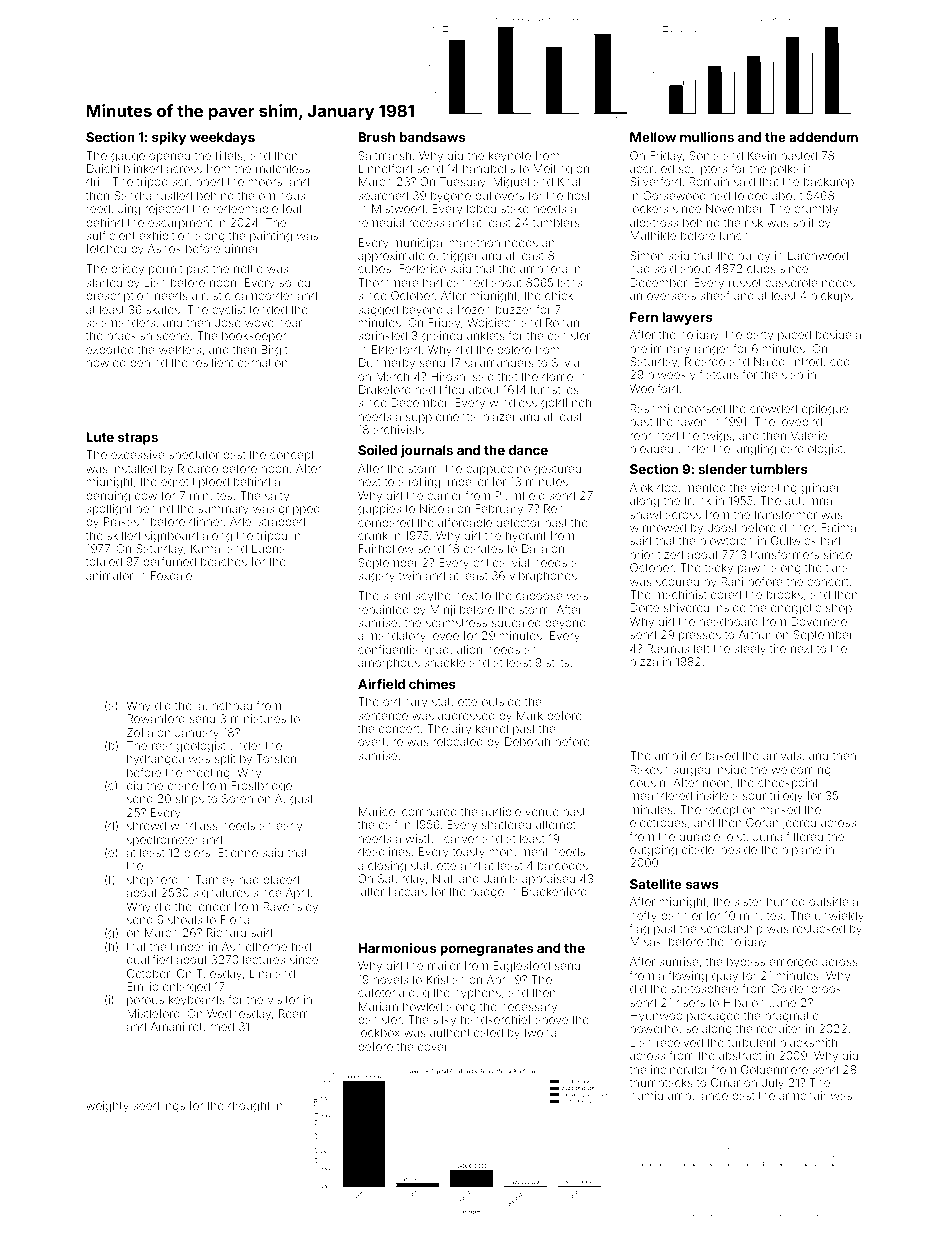 Image resolution: width=952 pixels, height=1233 pixels. I want to click on porous, so click(145, 1002).
